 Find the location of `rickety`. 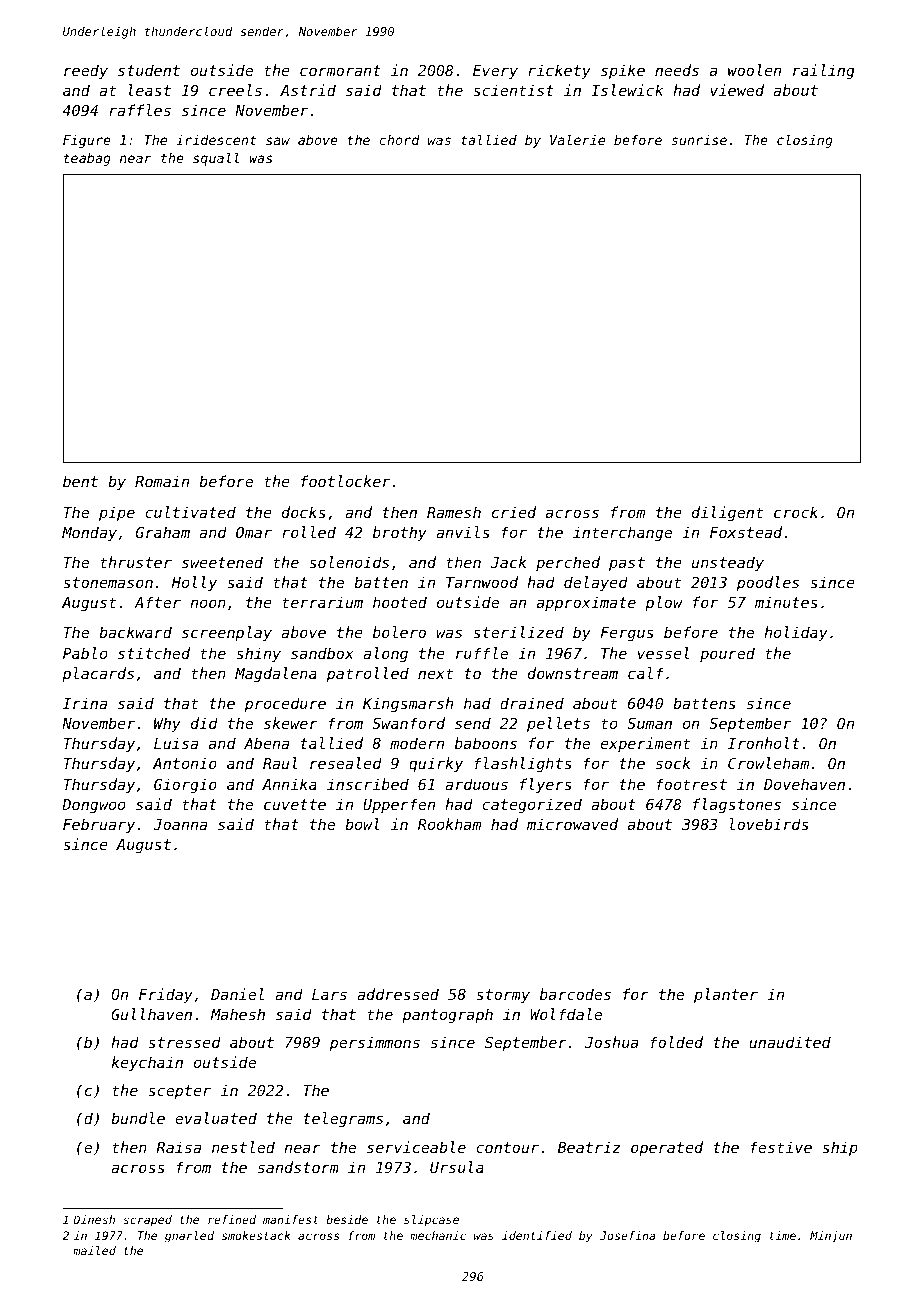

rickety is located at coordinates (559, 71).
